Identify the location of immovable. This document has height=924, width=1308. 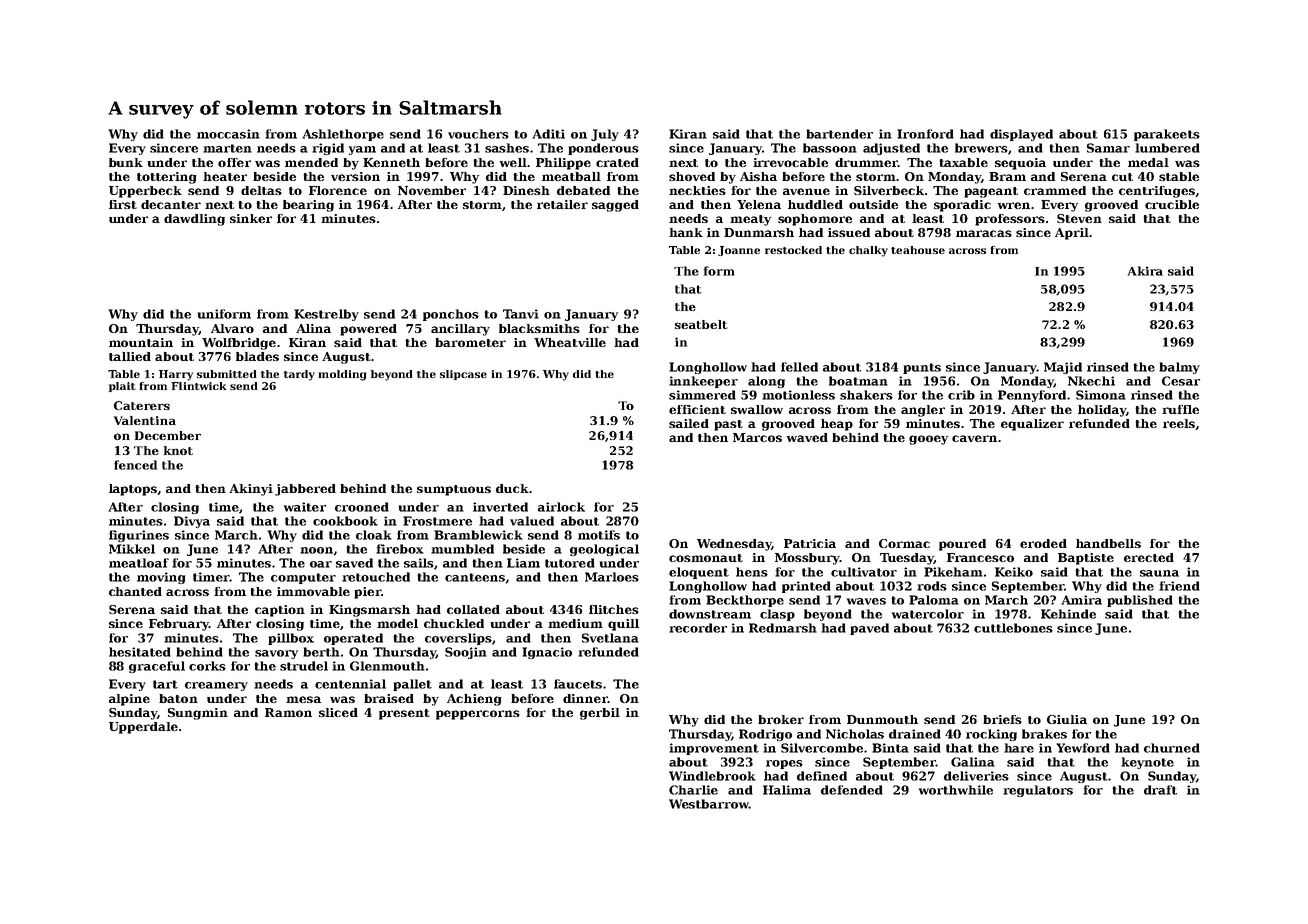
(313, 591).
